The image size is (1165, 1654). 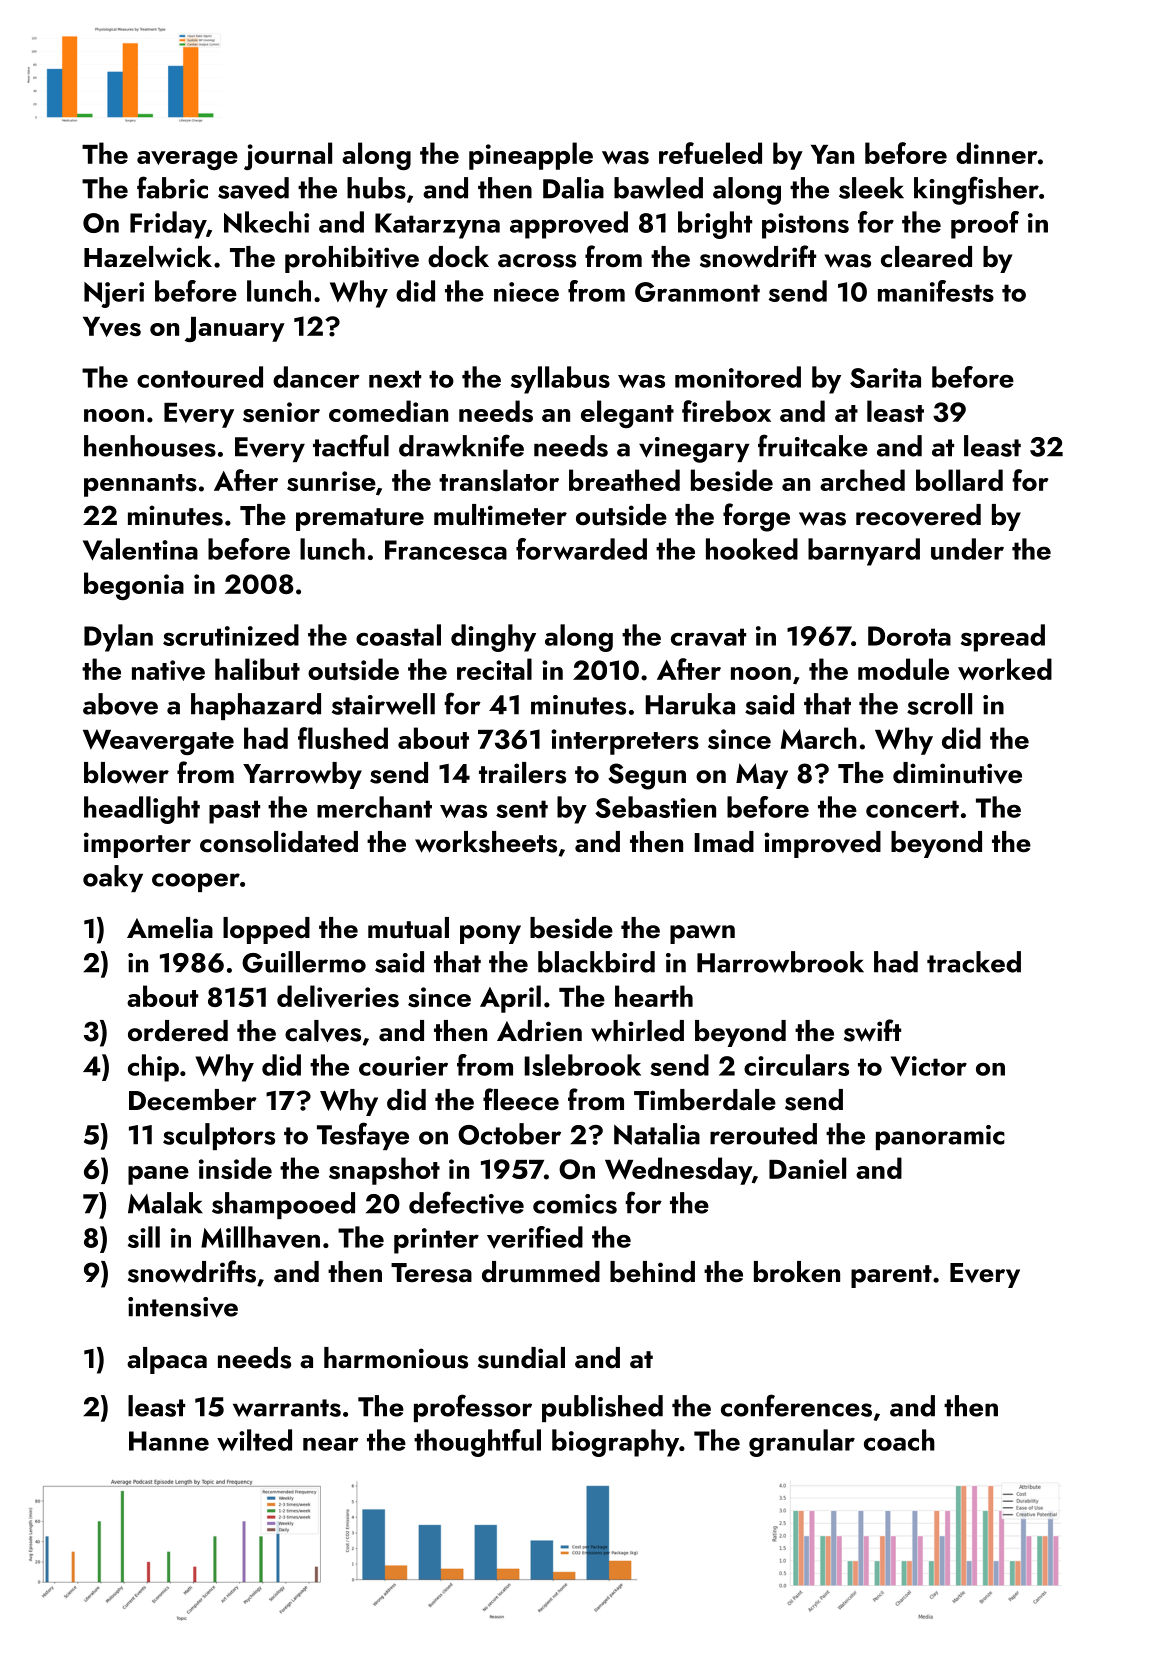 I want to click on behind, so click(x=652, y=1272).
